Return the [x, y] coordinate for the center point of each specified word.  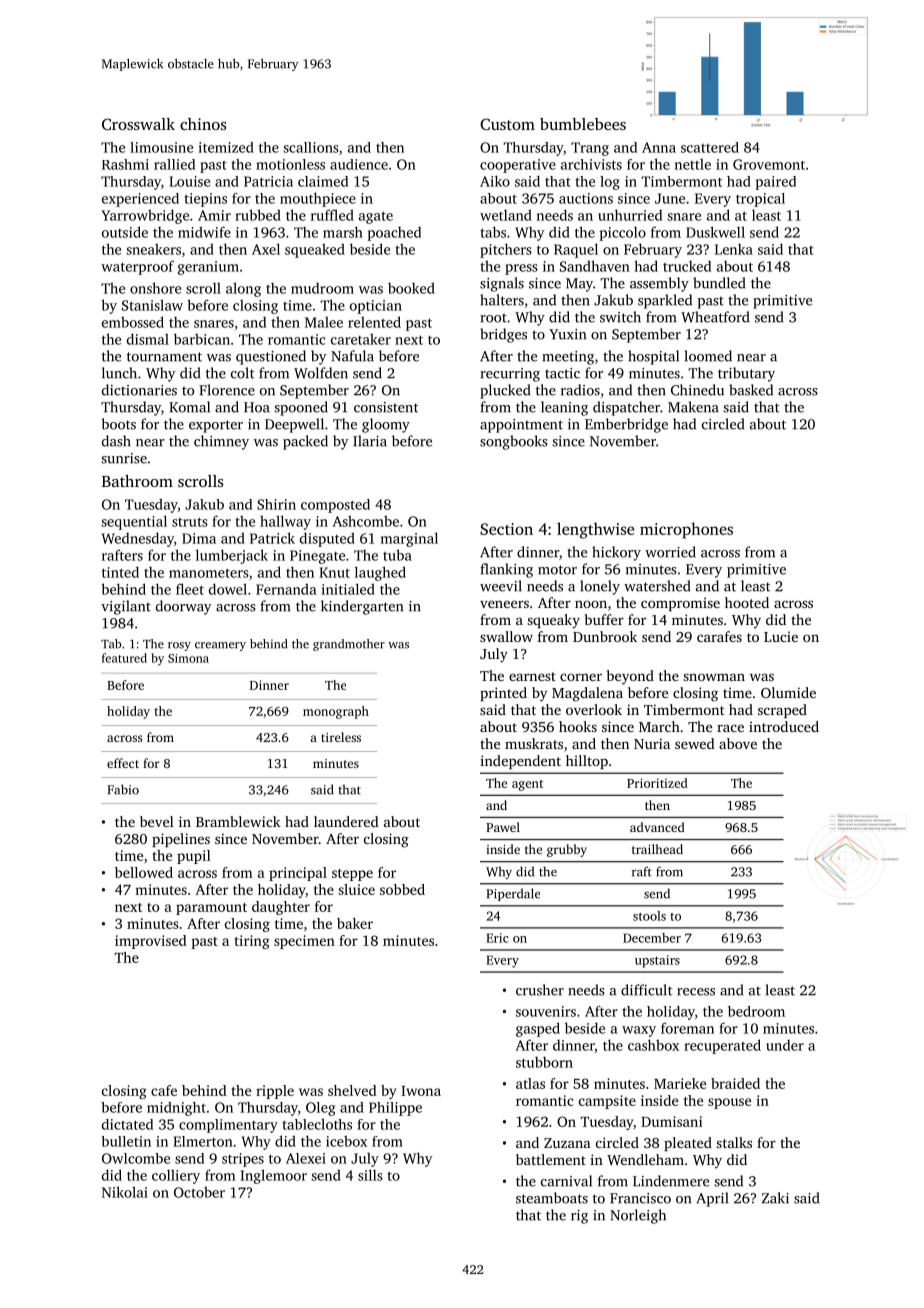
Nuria [652, 743]
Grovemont [769, 164]
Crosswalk [138, 124]
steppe [352, 875]
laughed [380, 573]
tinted [120, 572]
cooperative [518, 166]
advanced [657, 827]
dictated [127, 1124]
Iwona [421, 1091]
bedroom [756, 1011]
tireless [341, 737]
